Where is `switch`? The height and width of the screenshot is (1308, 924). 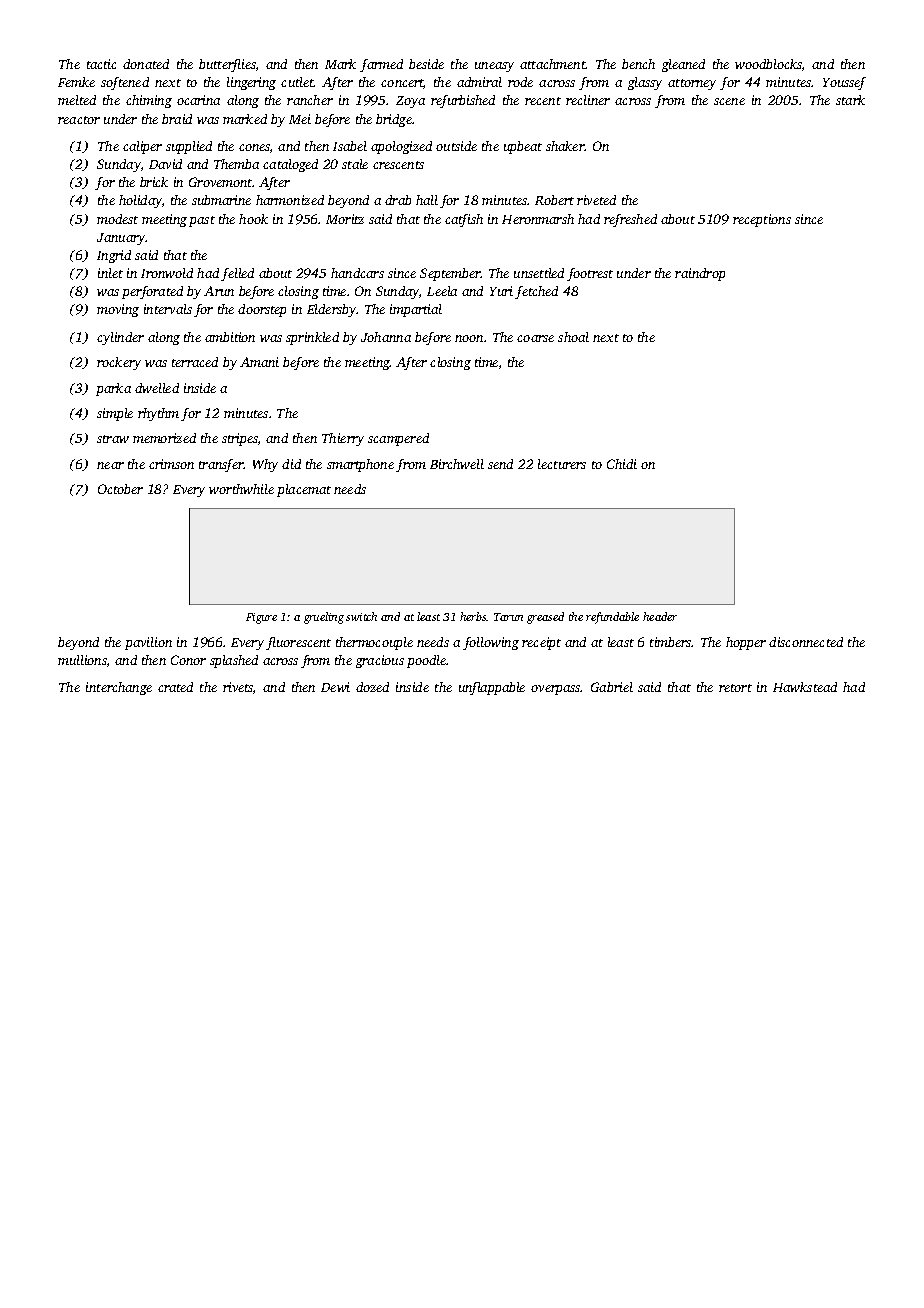 switch is located at coordinates (361, 616).
